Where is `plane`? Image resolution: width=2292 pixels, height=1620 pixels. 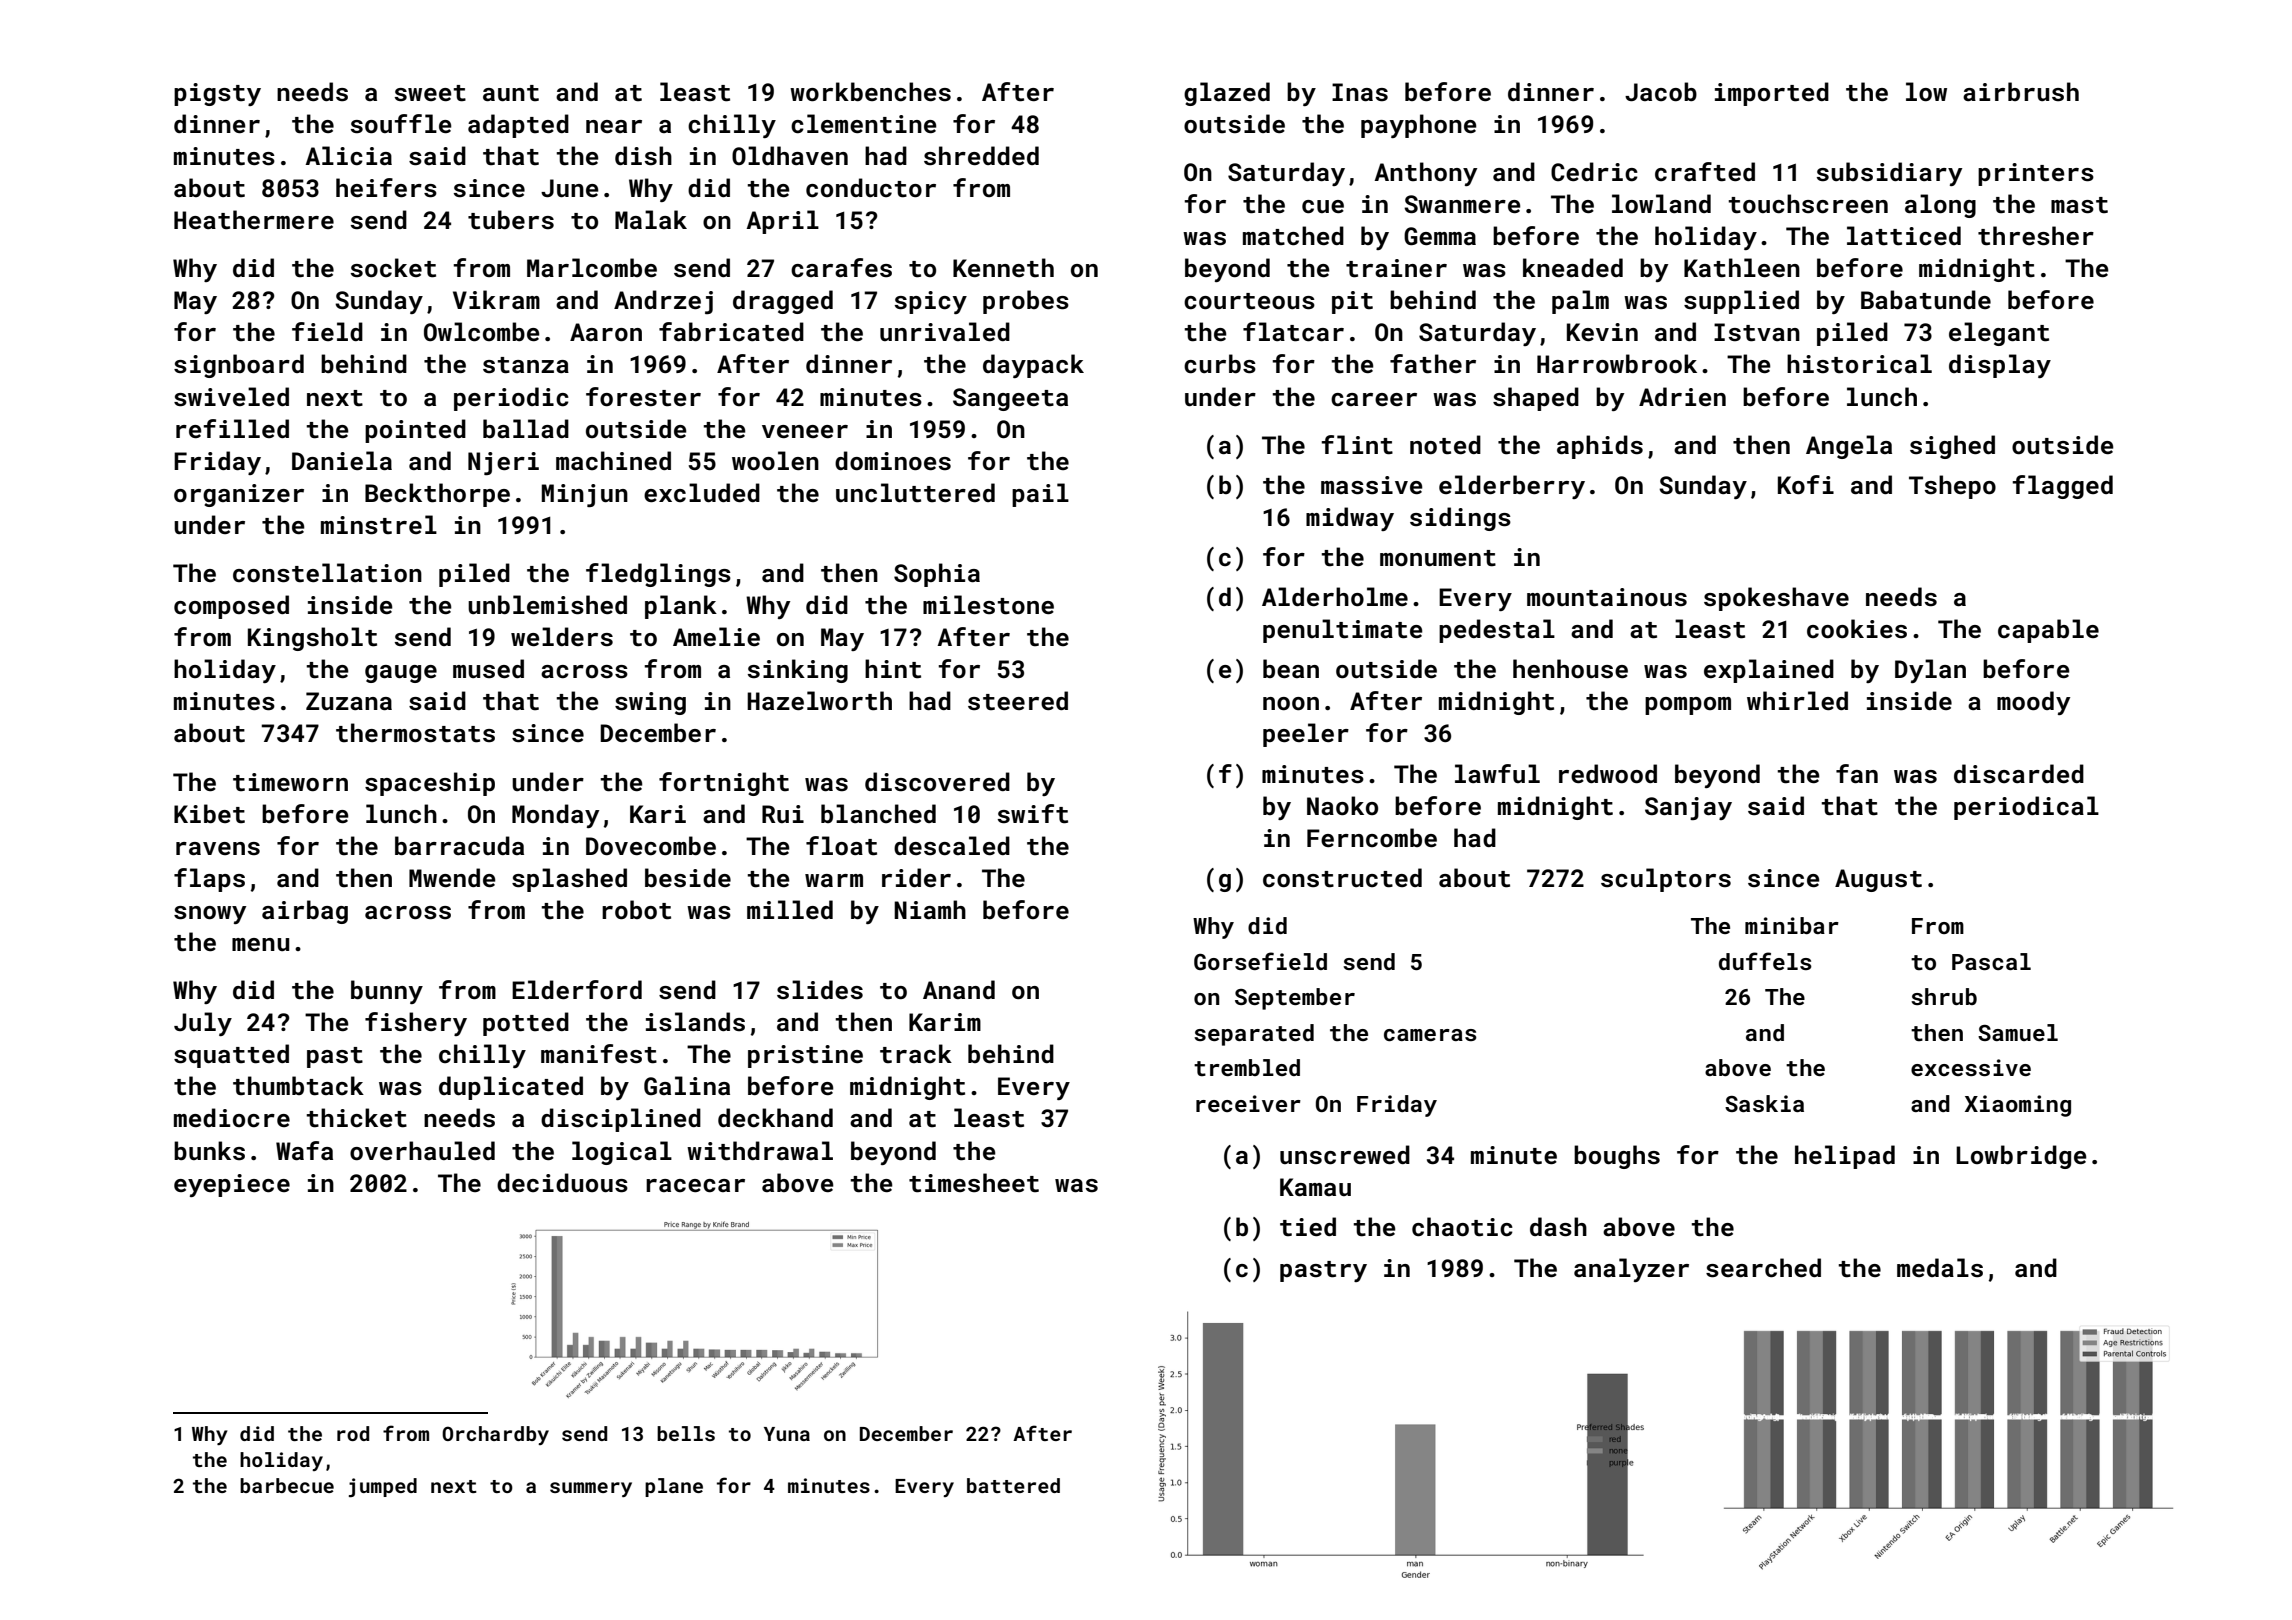
plane is located at coordinates (674, 1487).
